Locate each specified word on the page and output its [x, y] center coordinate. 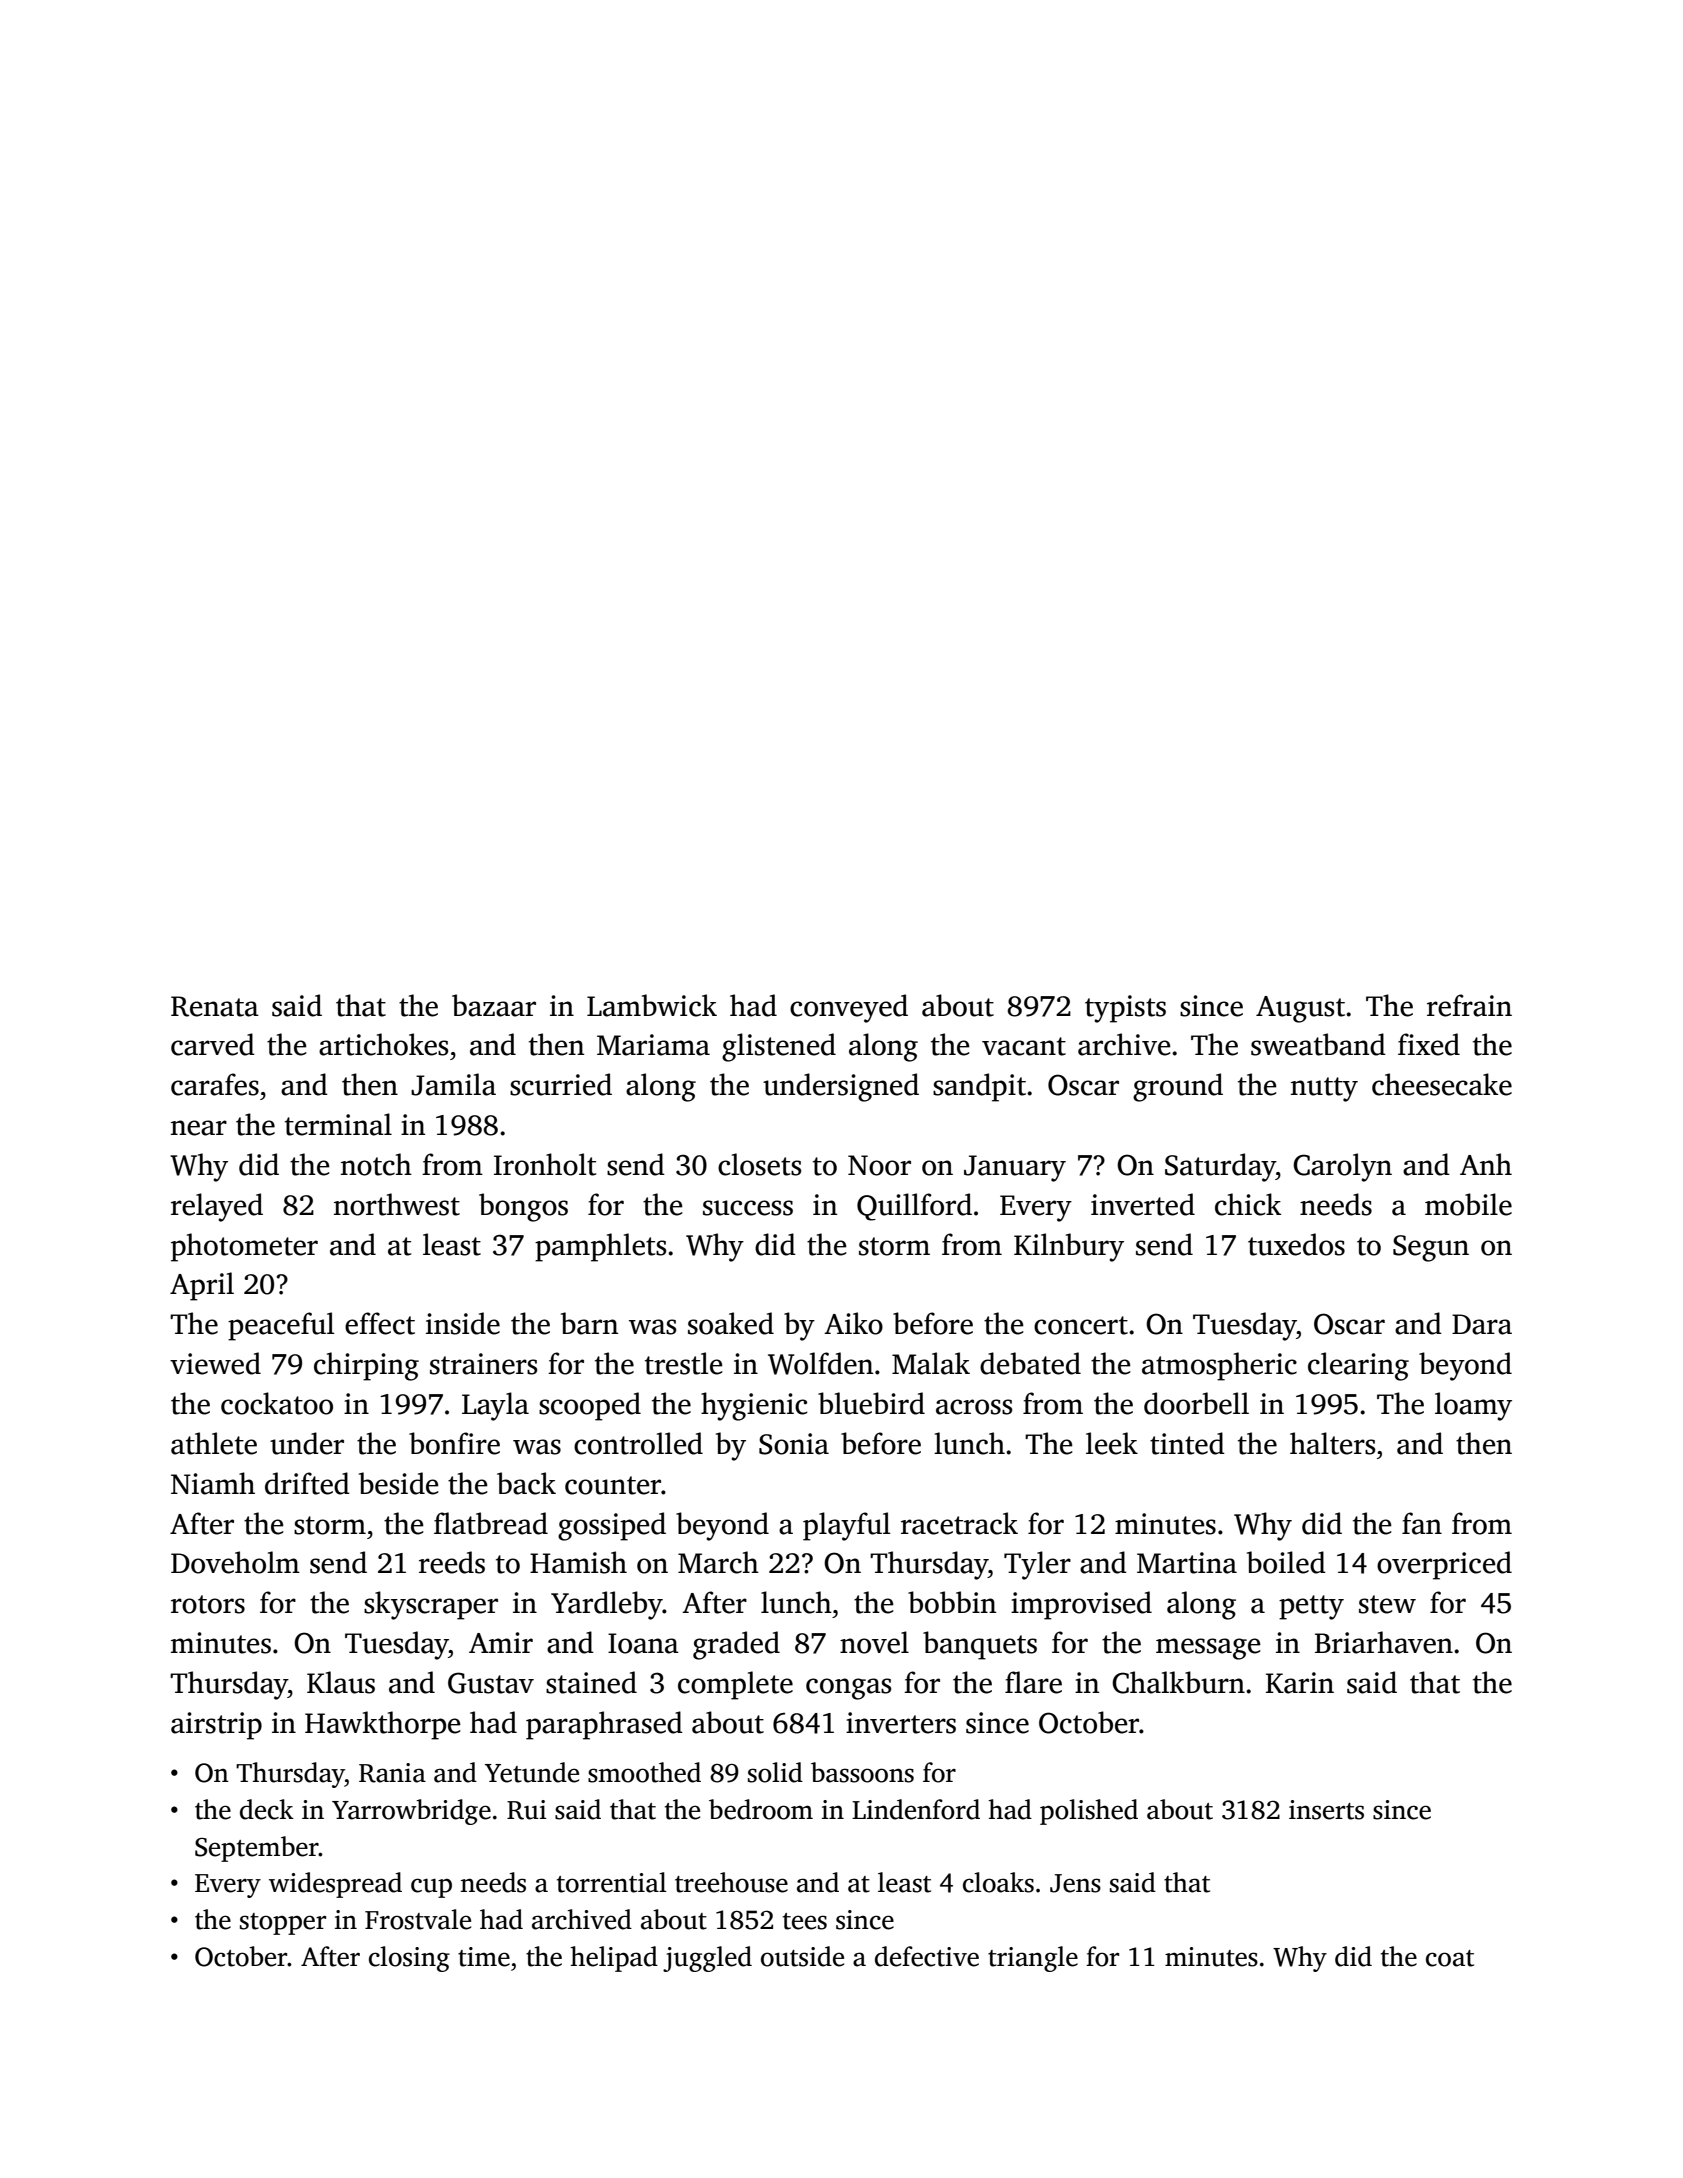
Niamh [213, 1483]
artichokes [383, 1044]
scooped [590, 1406]
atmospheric [1219, 1366]
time [484, 1957]
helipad [614, 1959]
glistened [779, 1047]
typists [1125, 1009]
